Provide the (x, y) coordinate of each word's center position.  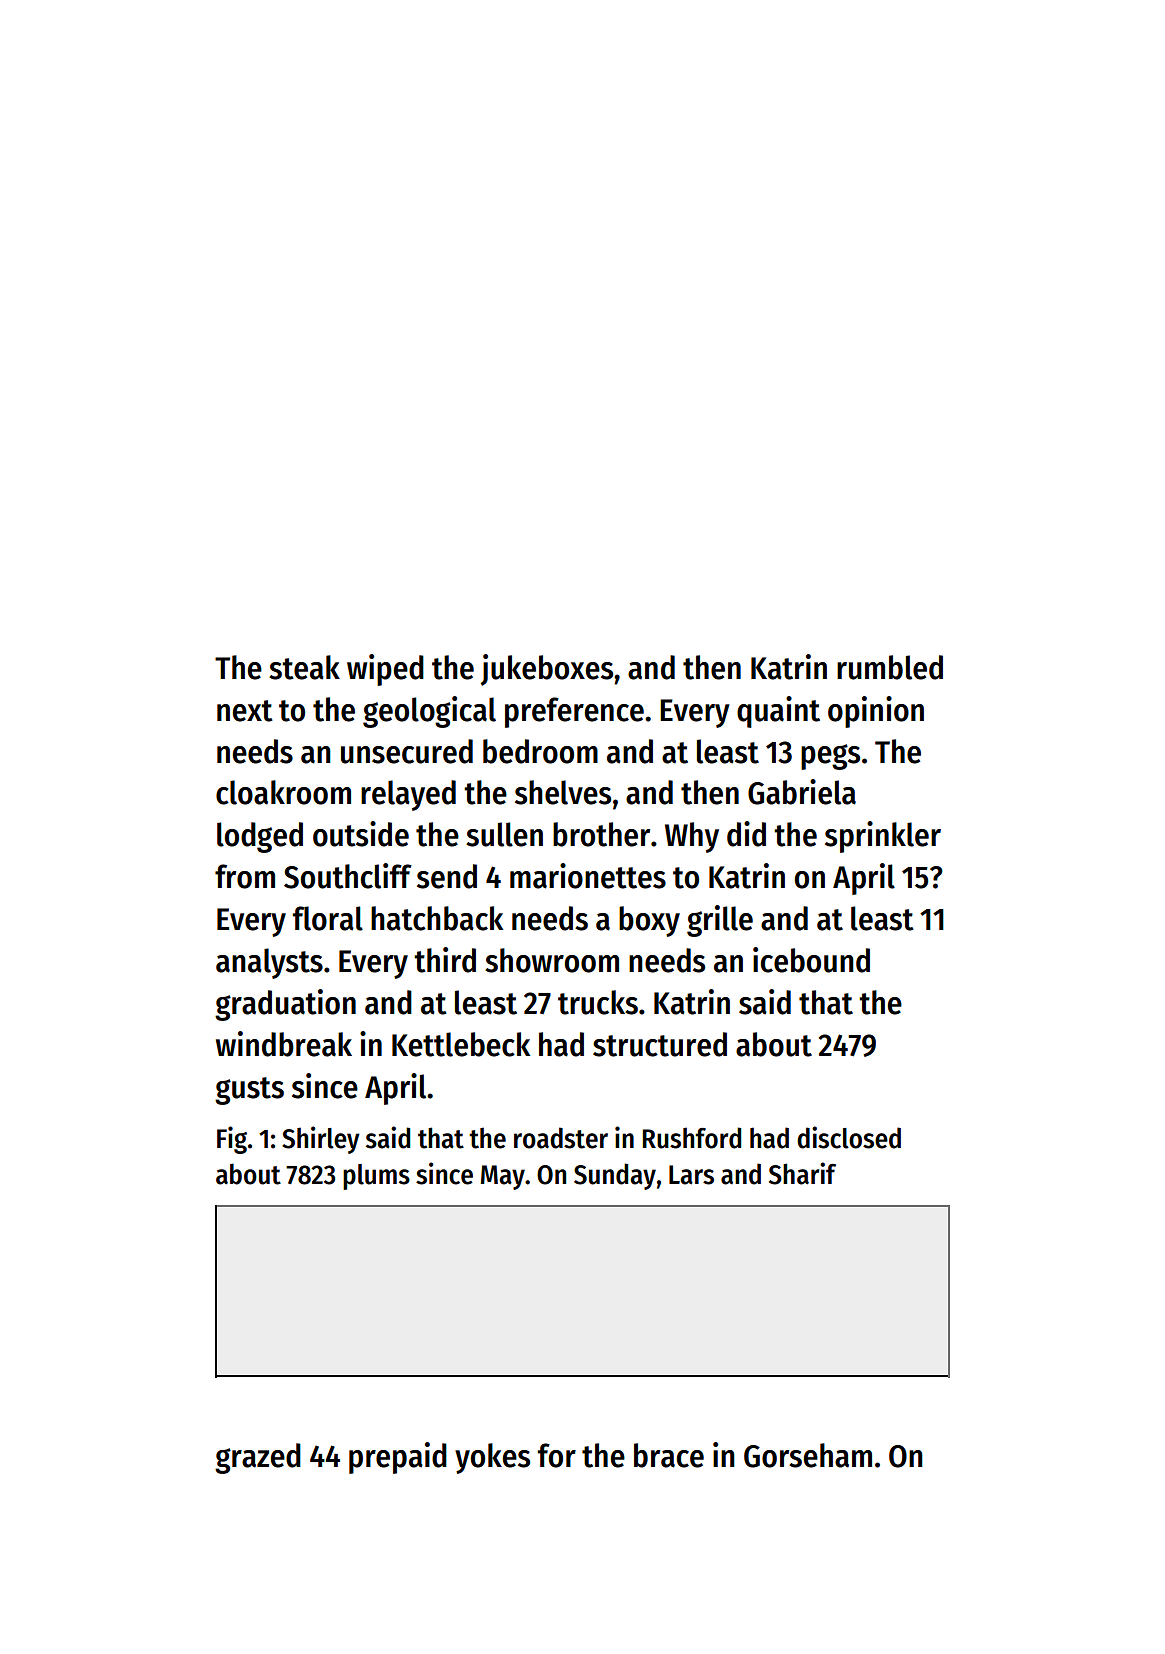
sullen (504, 834)
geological (429, 712)
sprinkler (883, 837)
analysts (269, 963)
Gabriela (802, 792)
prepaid (398, 1458)
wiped (385, 670)
